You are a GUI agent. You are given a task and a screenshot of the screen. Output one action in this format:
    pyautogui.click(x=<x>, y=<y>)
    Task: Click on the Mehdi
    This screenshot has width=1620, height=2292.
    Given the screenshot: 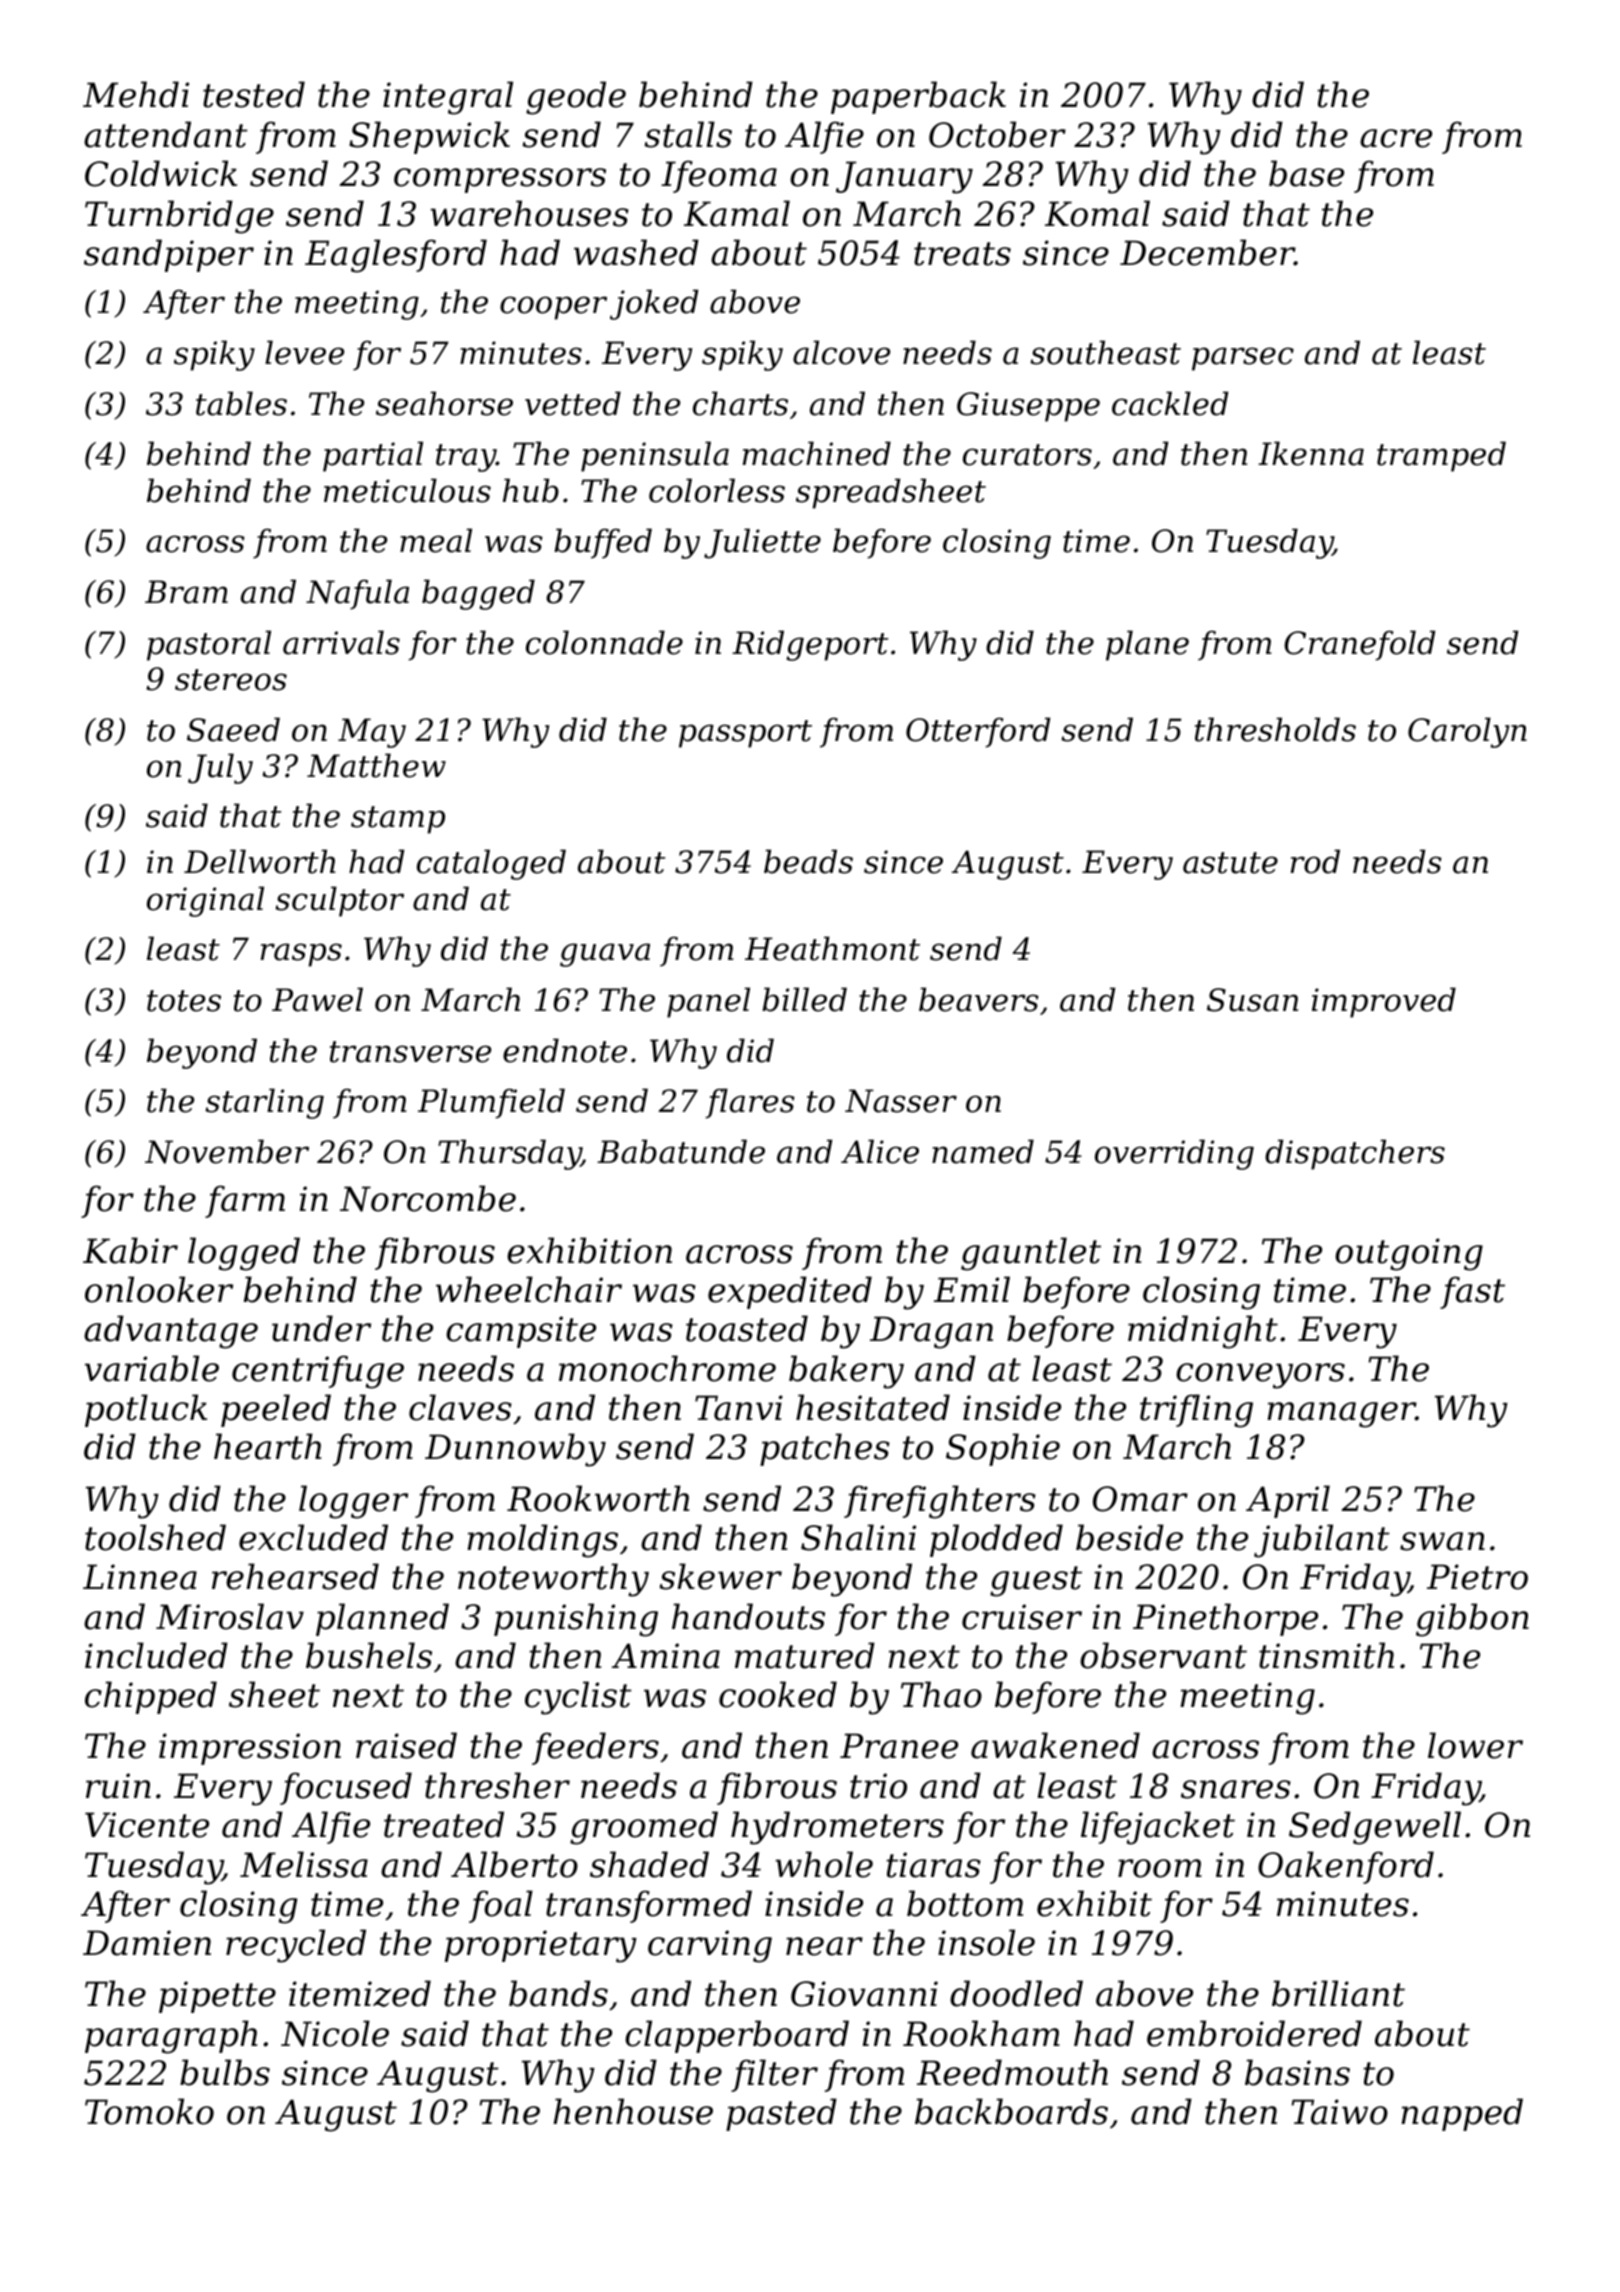 What is the action you would take?
    pyautogui.click(x=136, y=94)
